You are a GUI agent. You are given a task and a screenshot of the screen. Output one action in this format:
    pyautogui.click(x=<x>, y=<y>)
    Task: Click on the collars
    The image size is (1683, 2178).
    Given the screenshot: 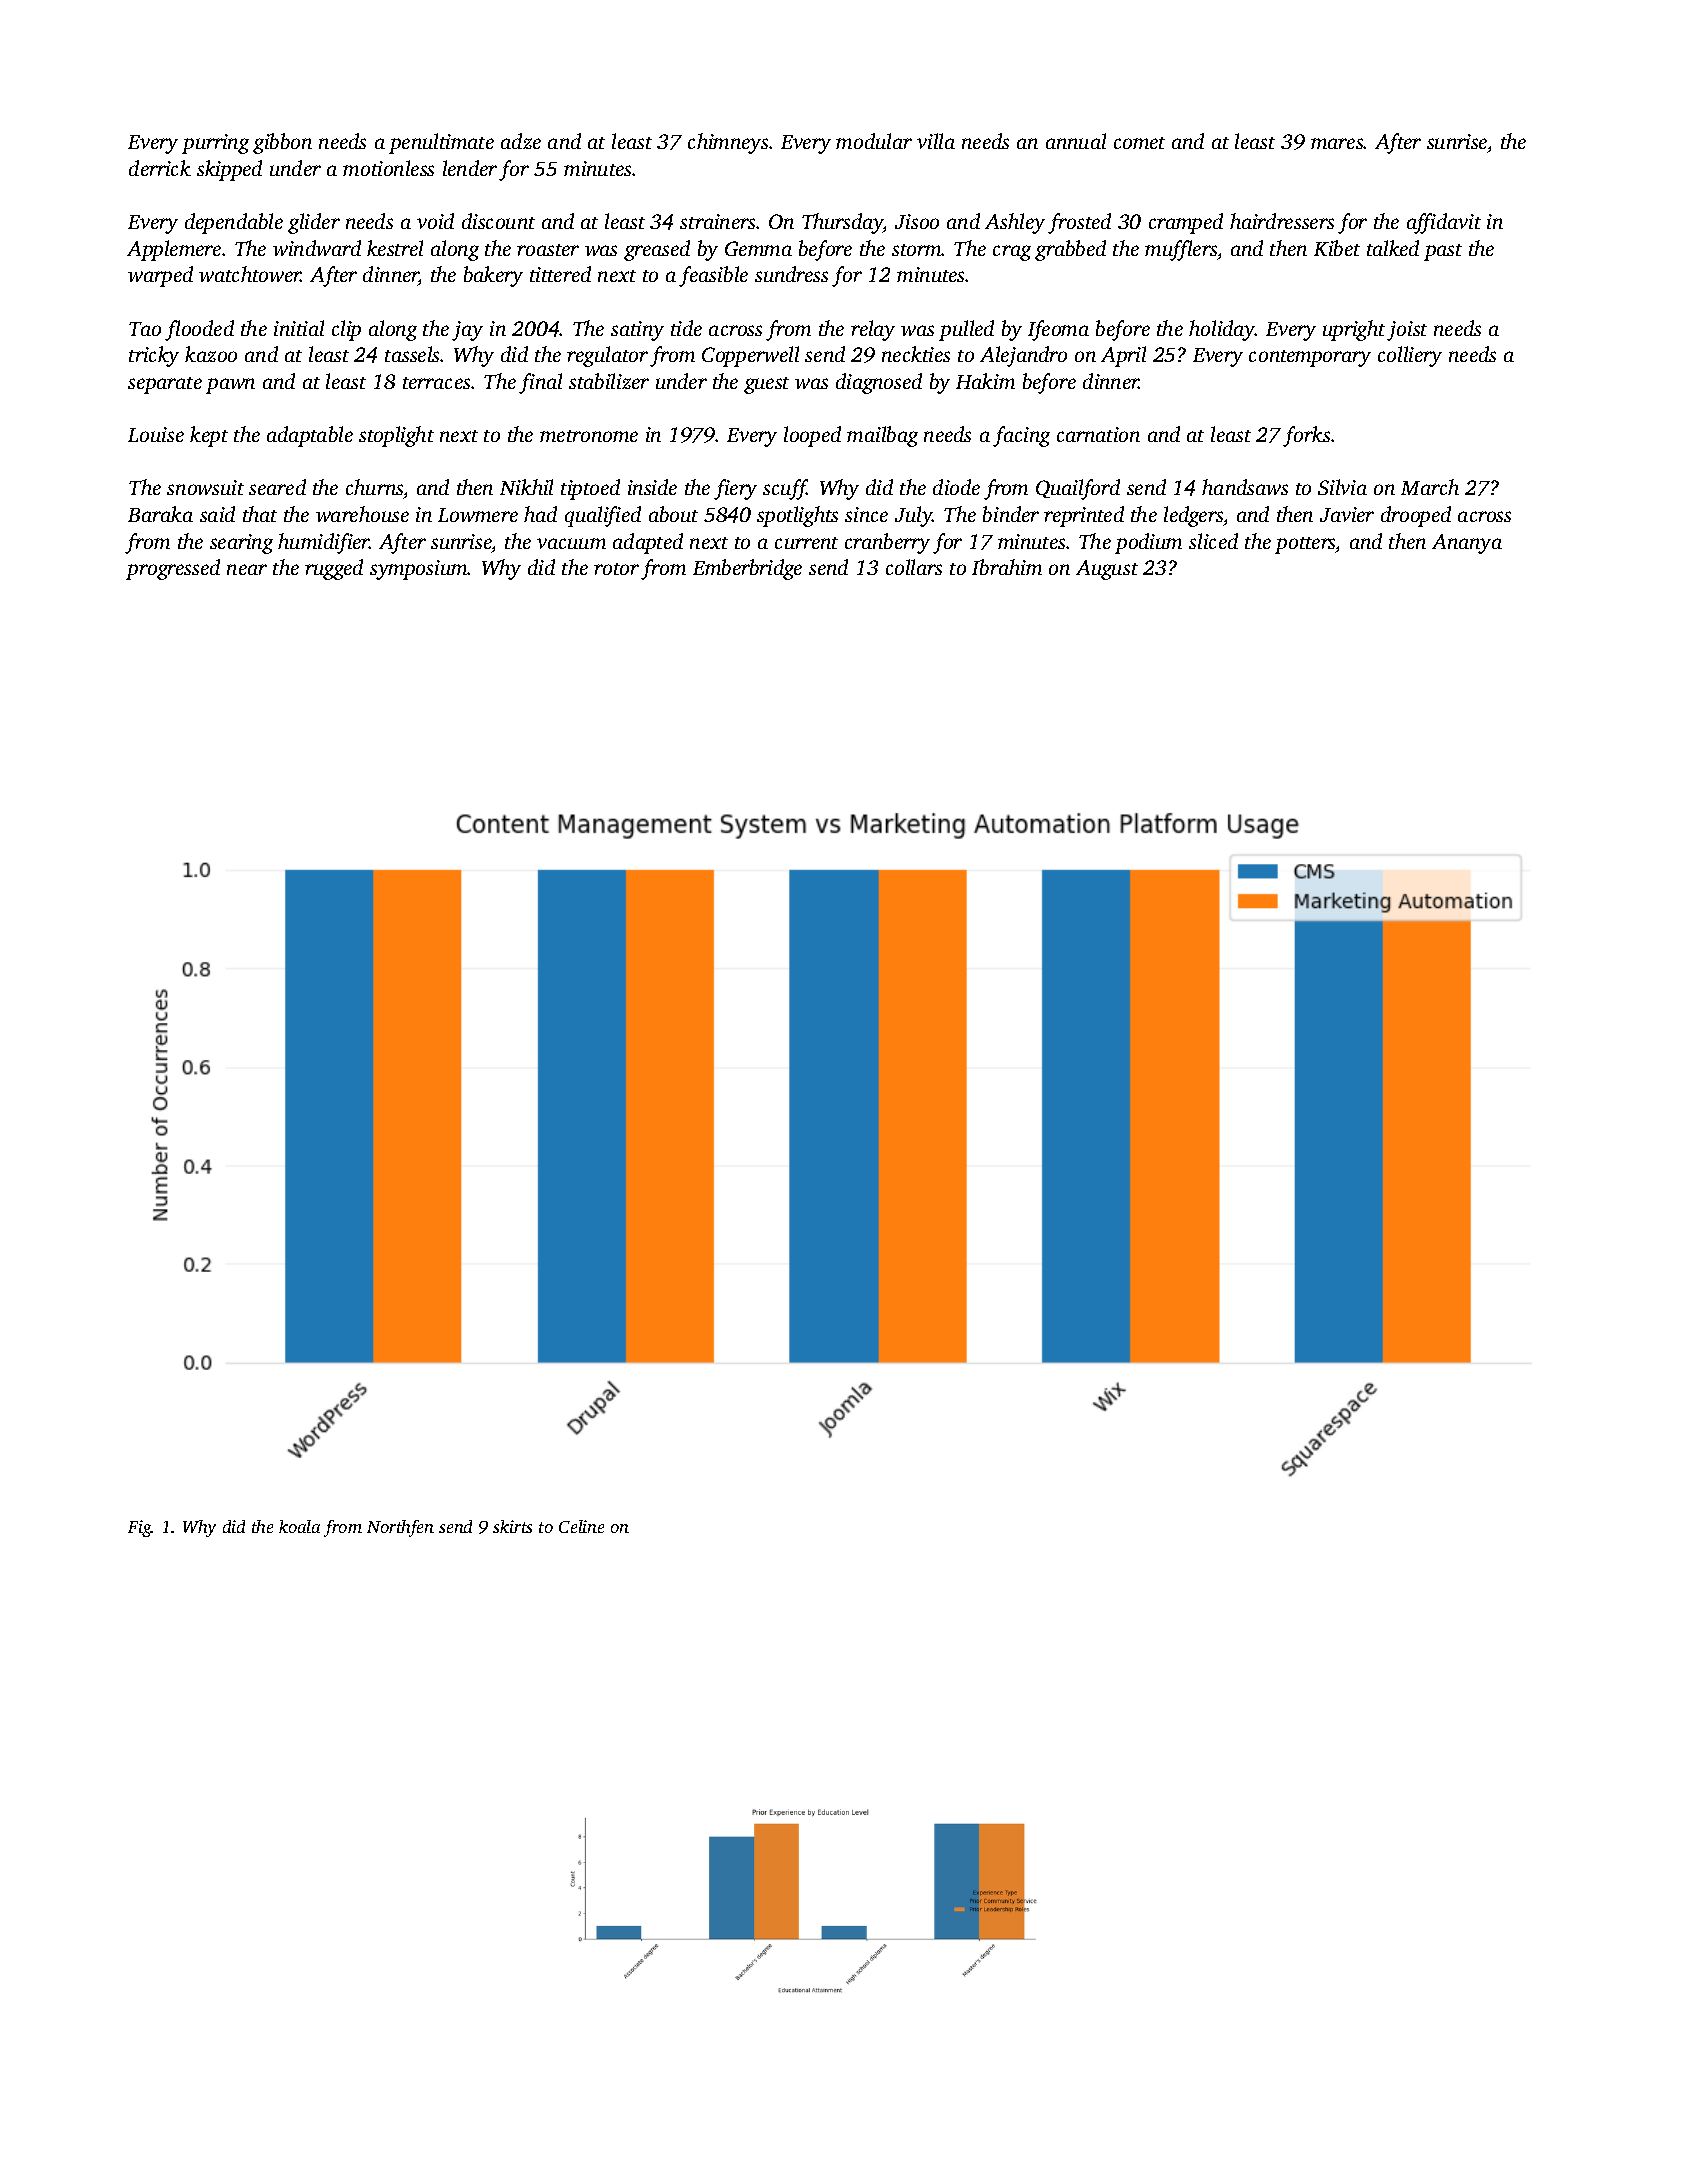 What is the action you would take?
    pyautogui.click(x=914, y=567)
